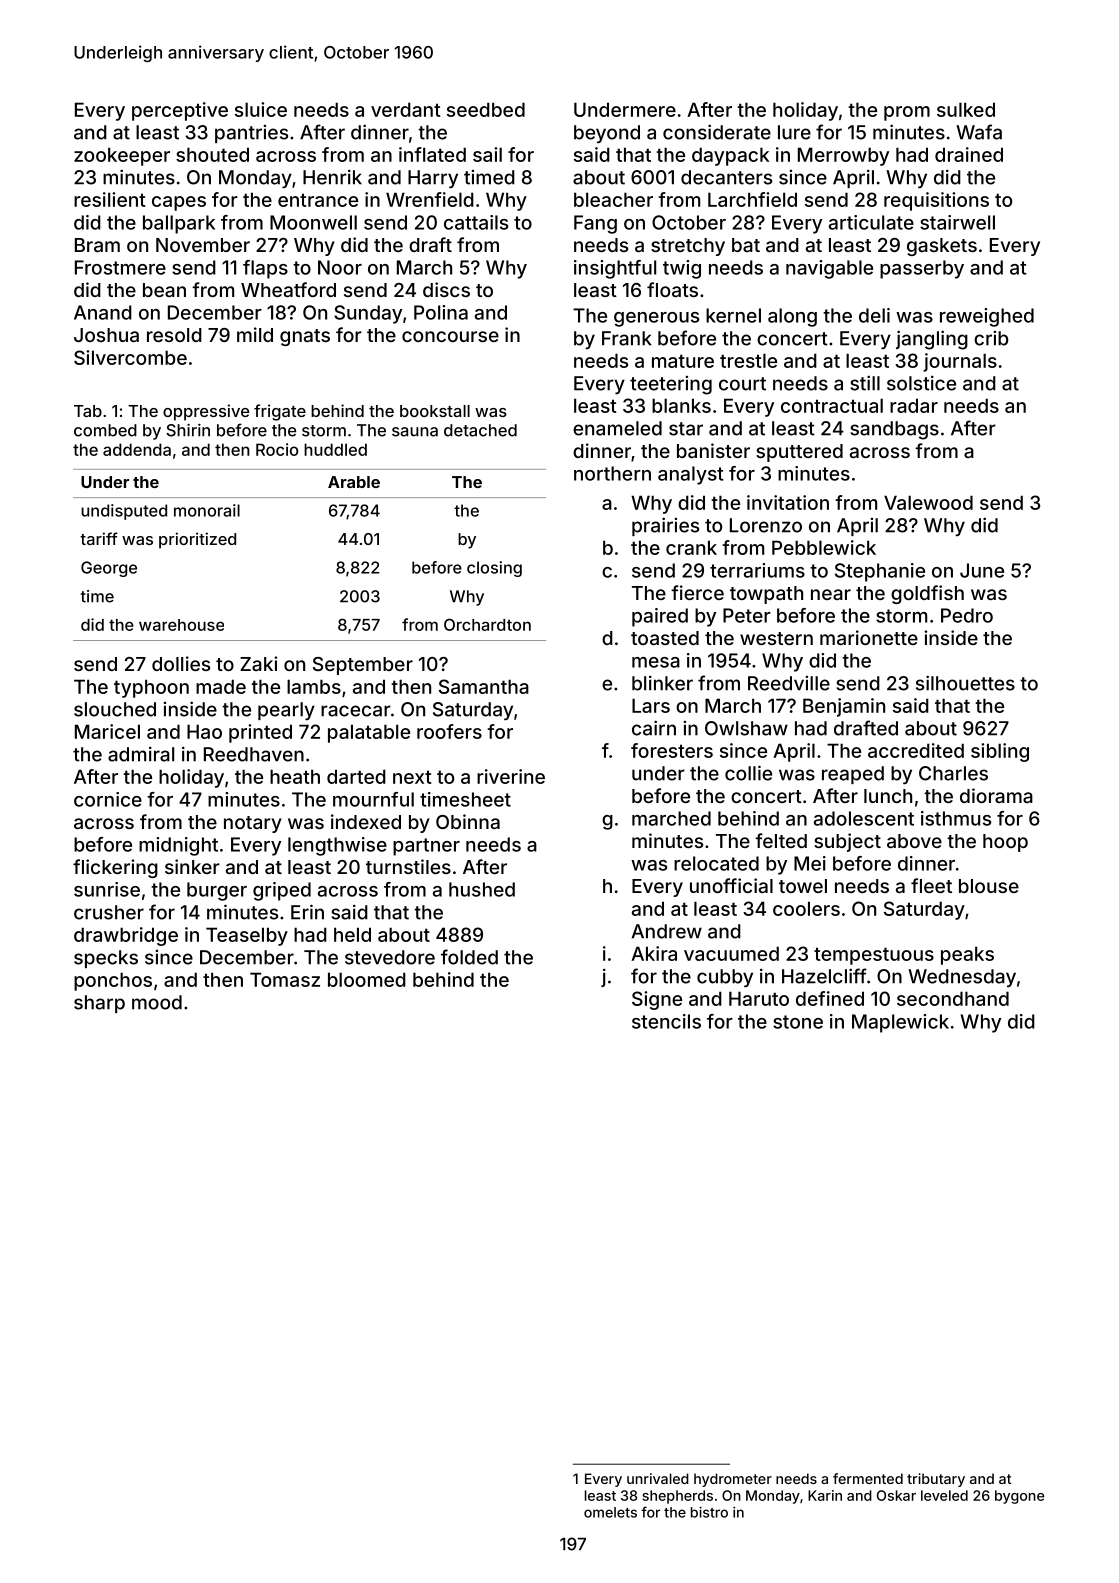 The width and height of the screenshot is (1119, 1583). Describe the element at coordinates (206, 412) in the screenshot. I see `oppressive` at that location.
